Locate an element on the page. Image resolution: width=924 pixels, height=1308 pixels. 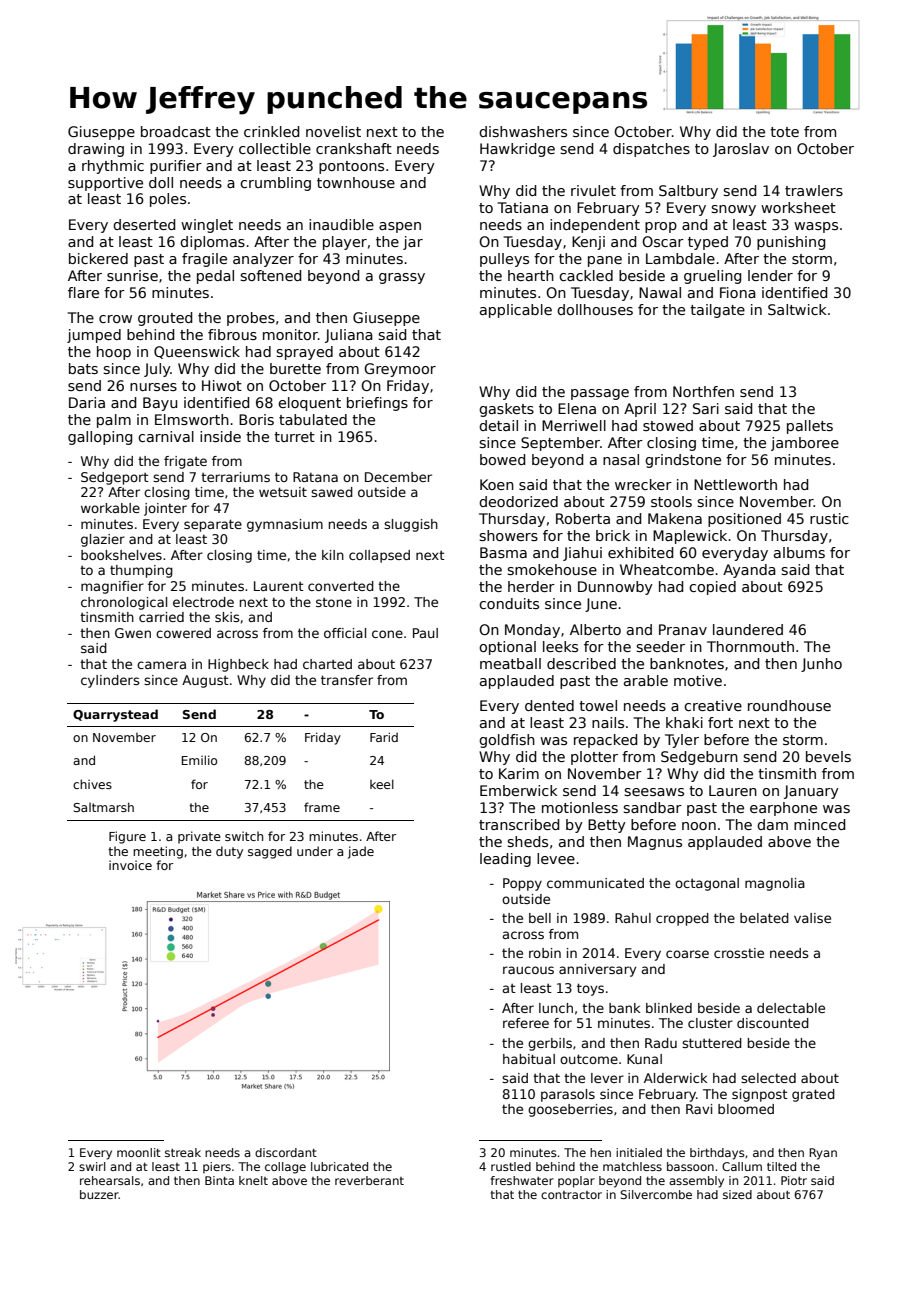
discordant is located at coordinates (286, 1152).
